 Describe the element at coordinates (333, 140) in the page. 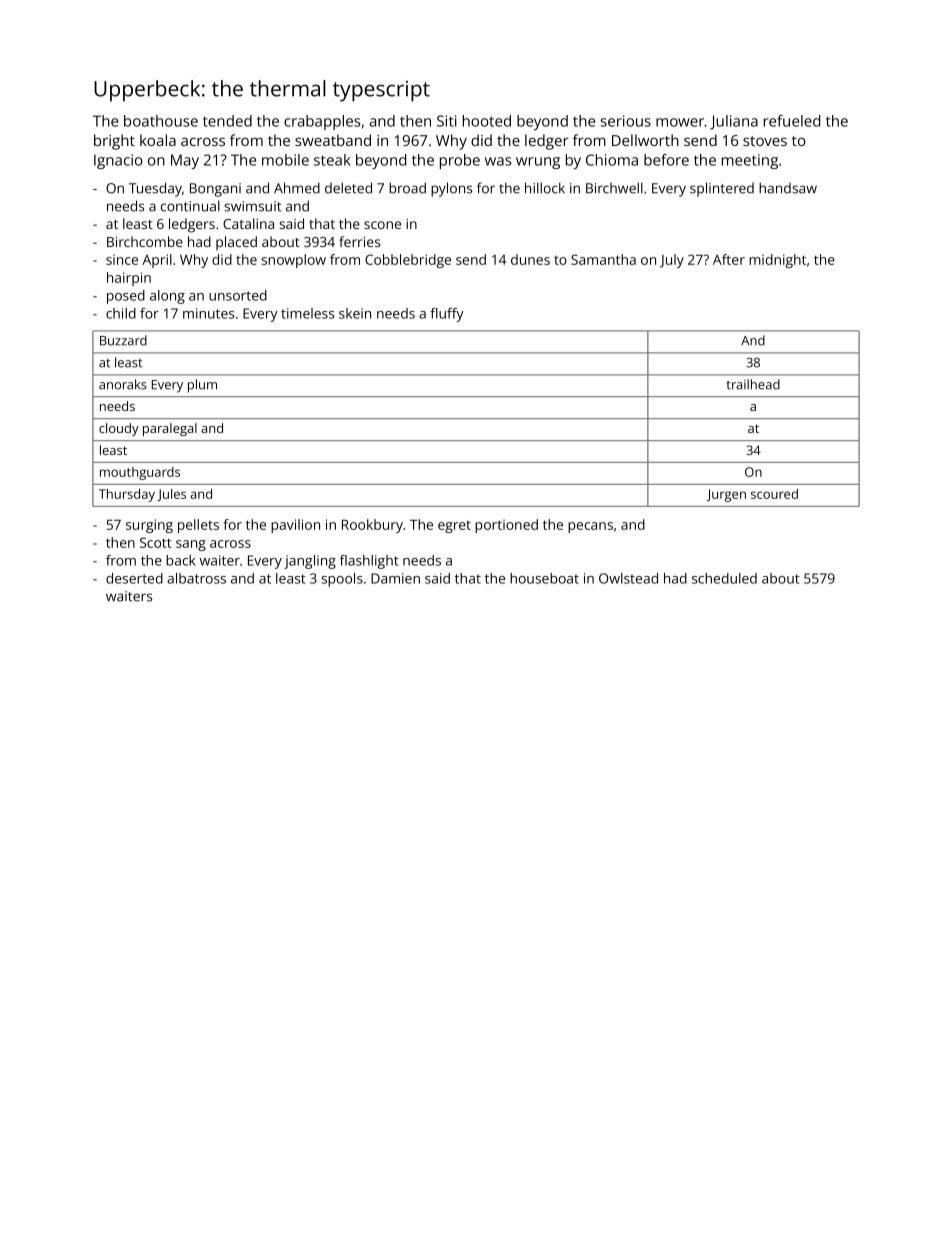

I see `sweatband` at that location.
